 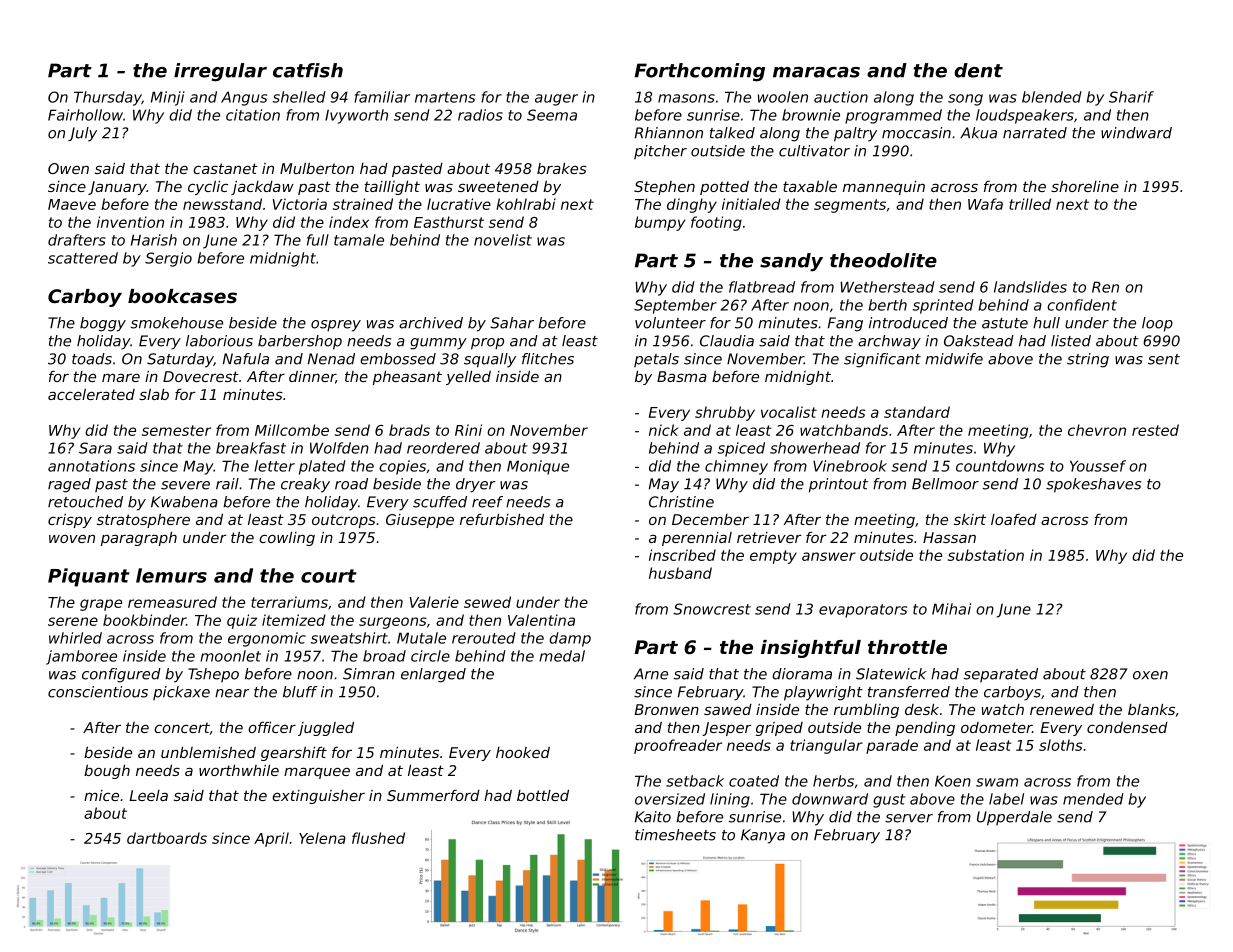 I want to click on Piquant, so click(x=89, y=577).
